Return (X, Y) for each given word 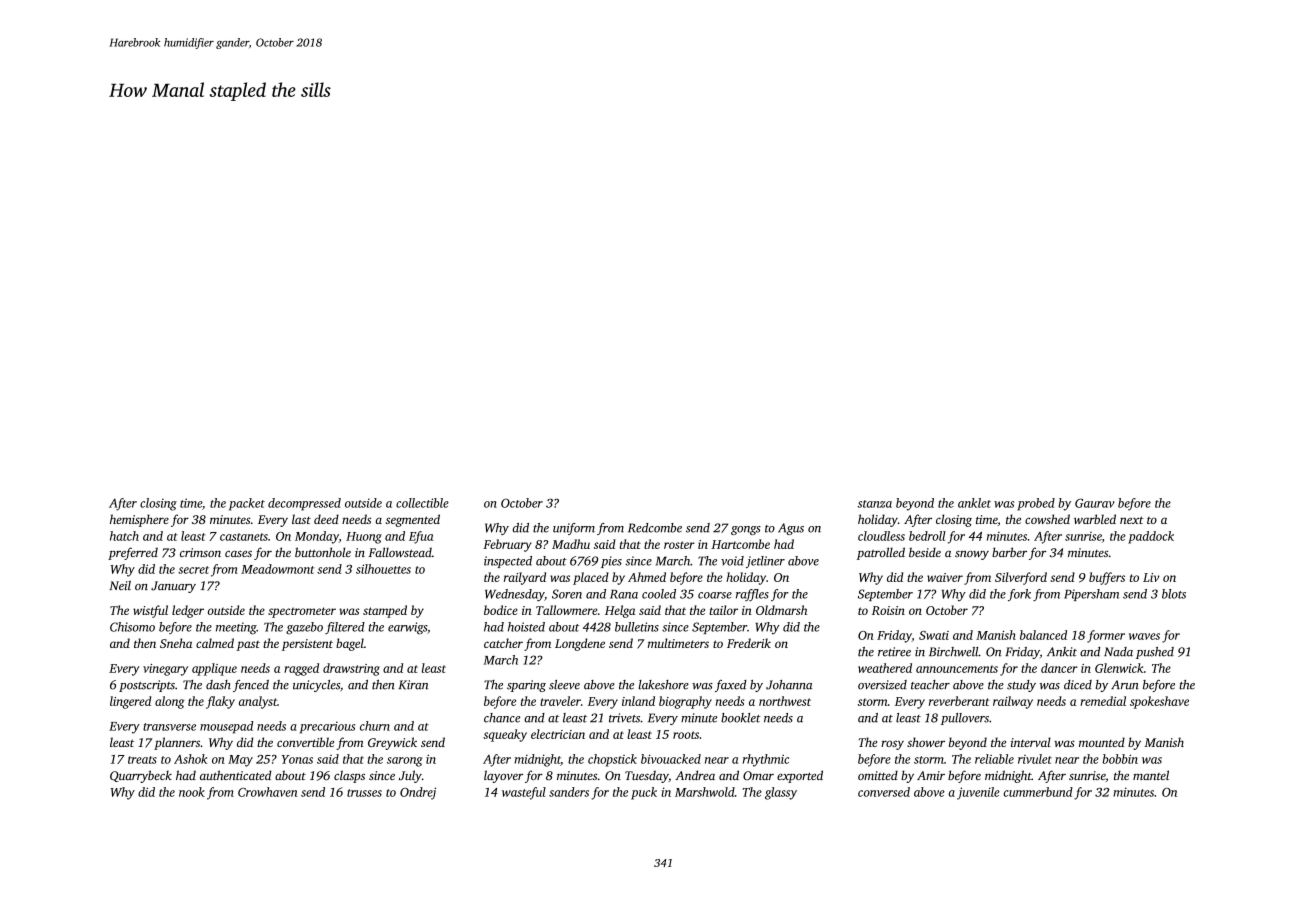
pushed (1155, 653)
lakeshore (663, 685)
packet (247, 504)
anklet (974, 503)
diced (1078, 685)
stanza (875, 504)
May (240, 761)
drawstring (351, 669)
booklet (741, 718)
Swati (934, 635)
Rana (624, 594)
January (173, 587)
